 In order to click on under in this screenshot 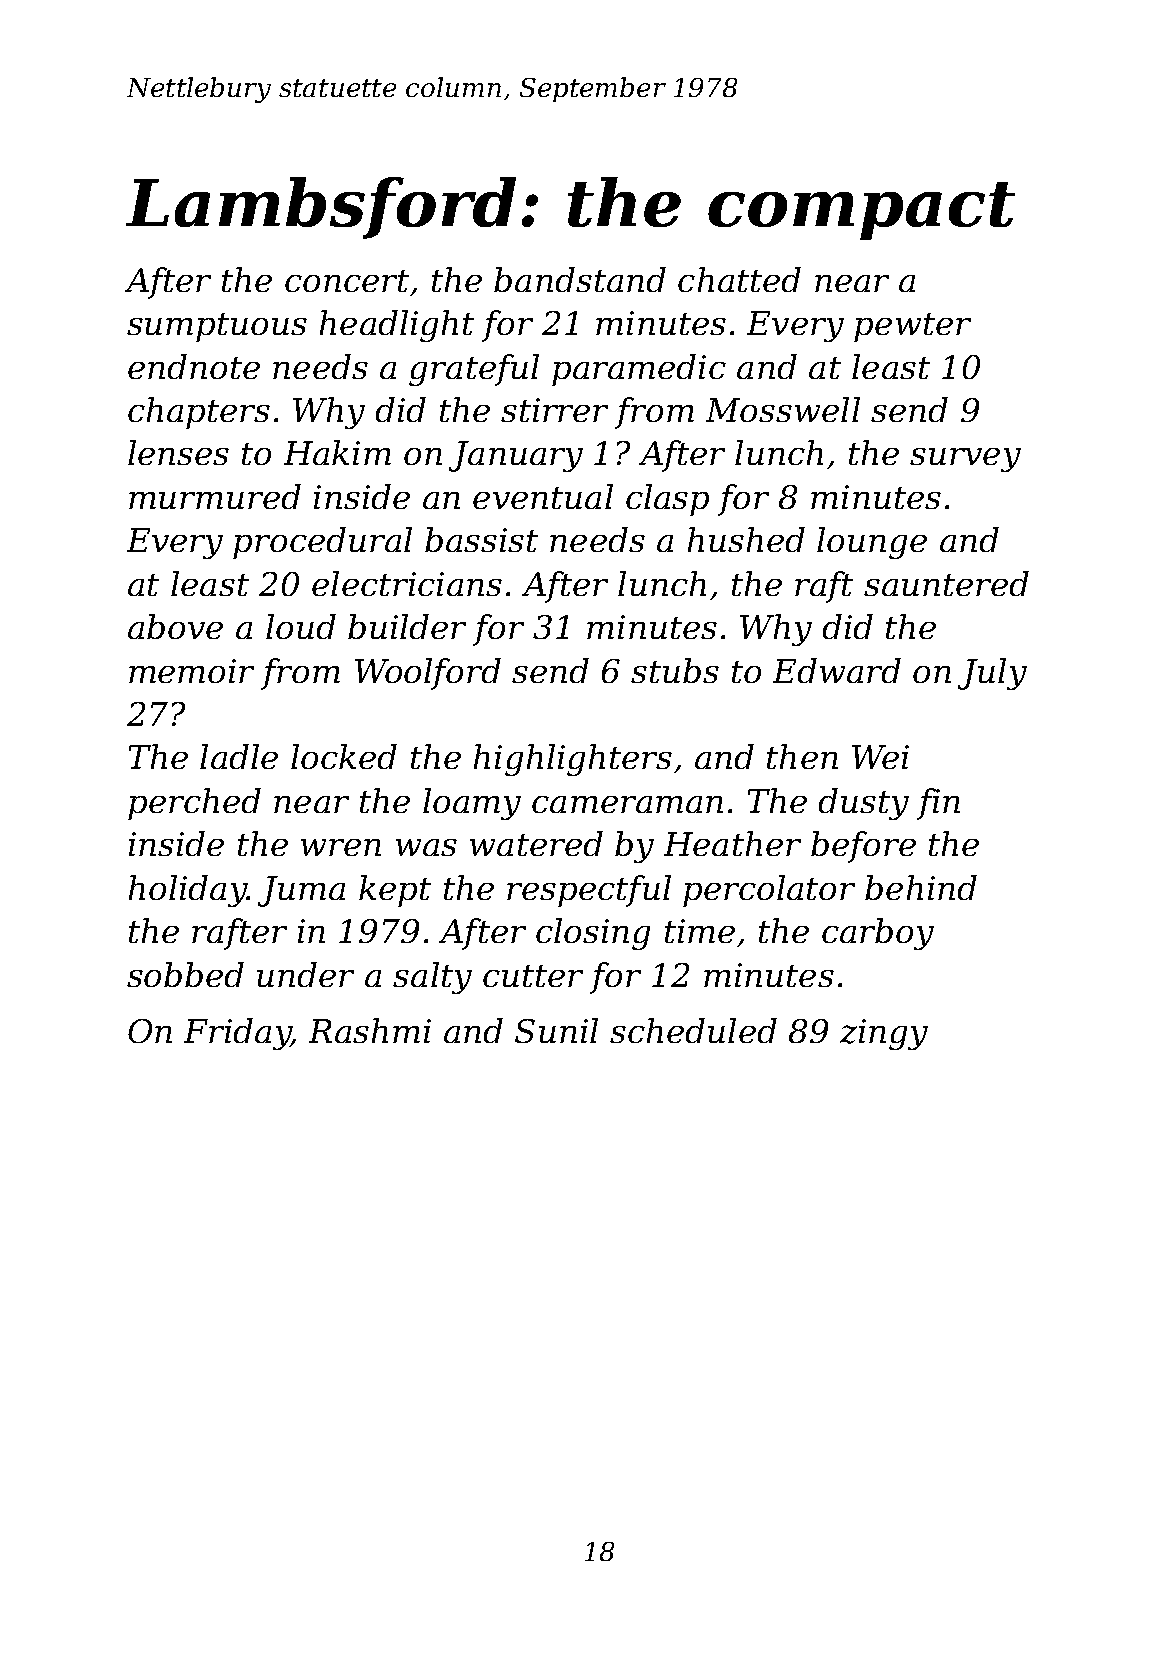, I will do `click(305, 974)`.
